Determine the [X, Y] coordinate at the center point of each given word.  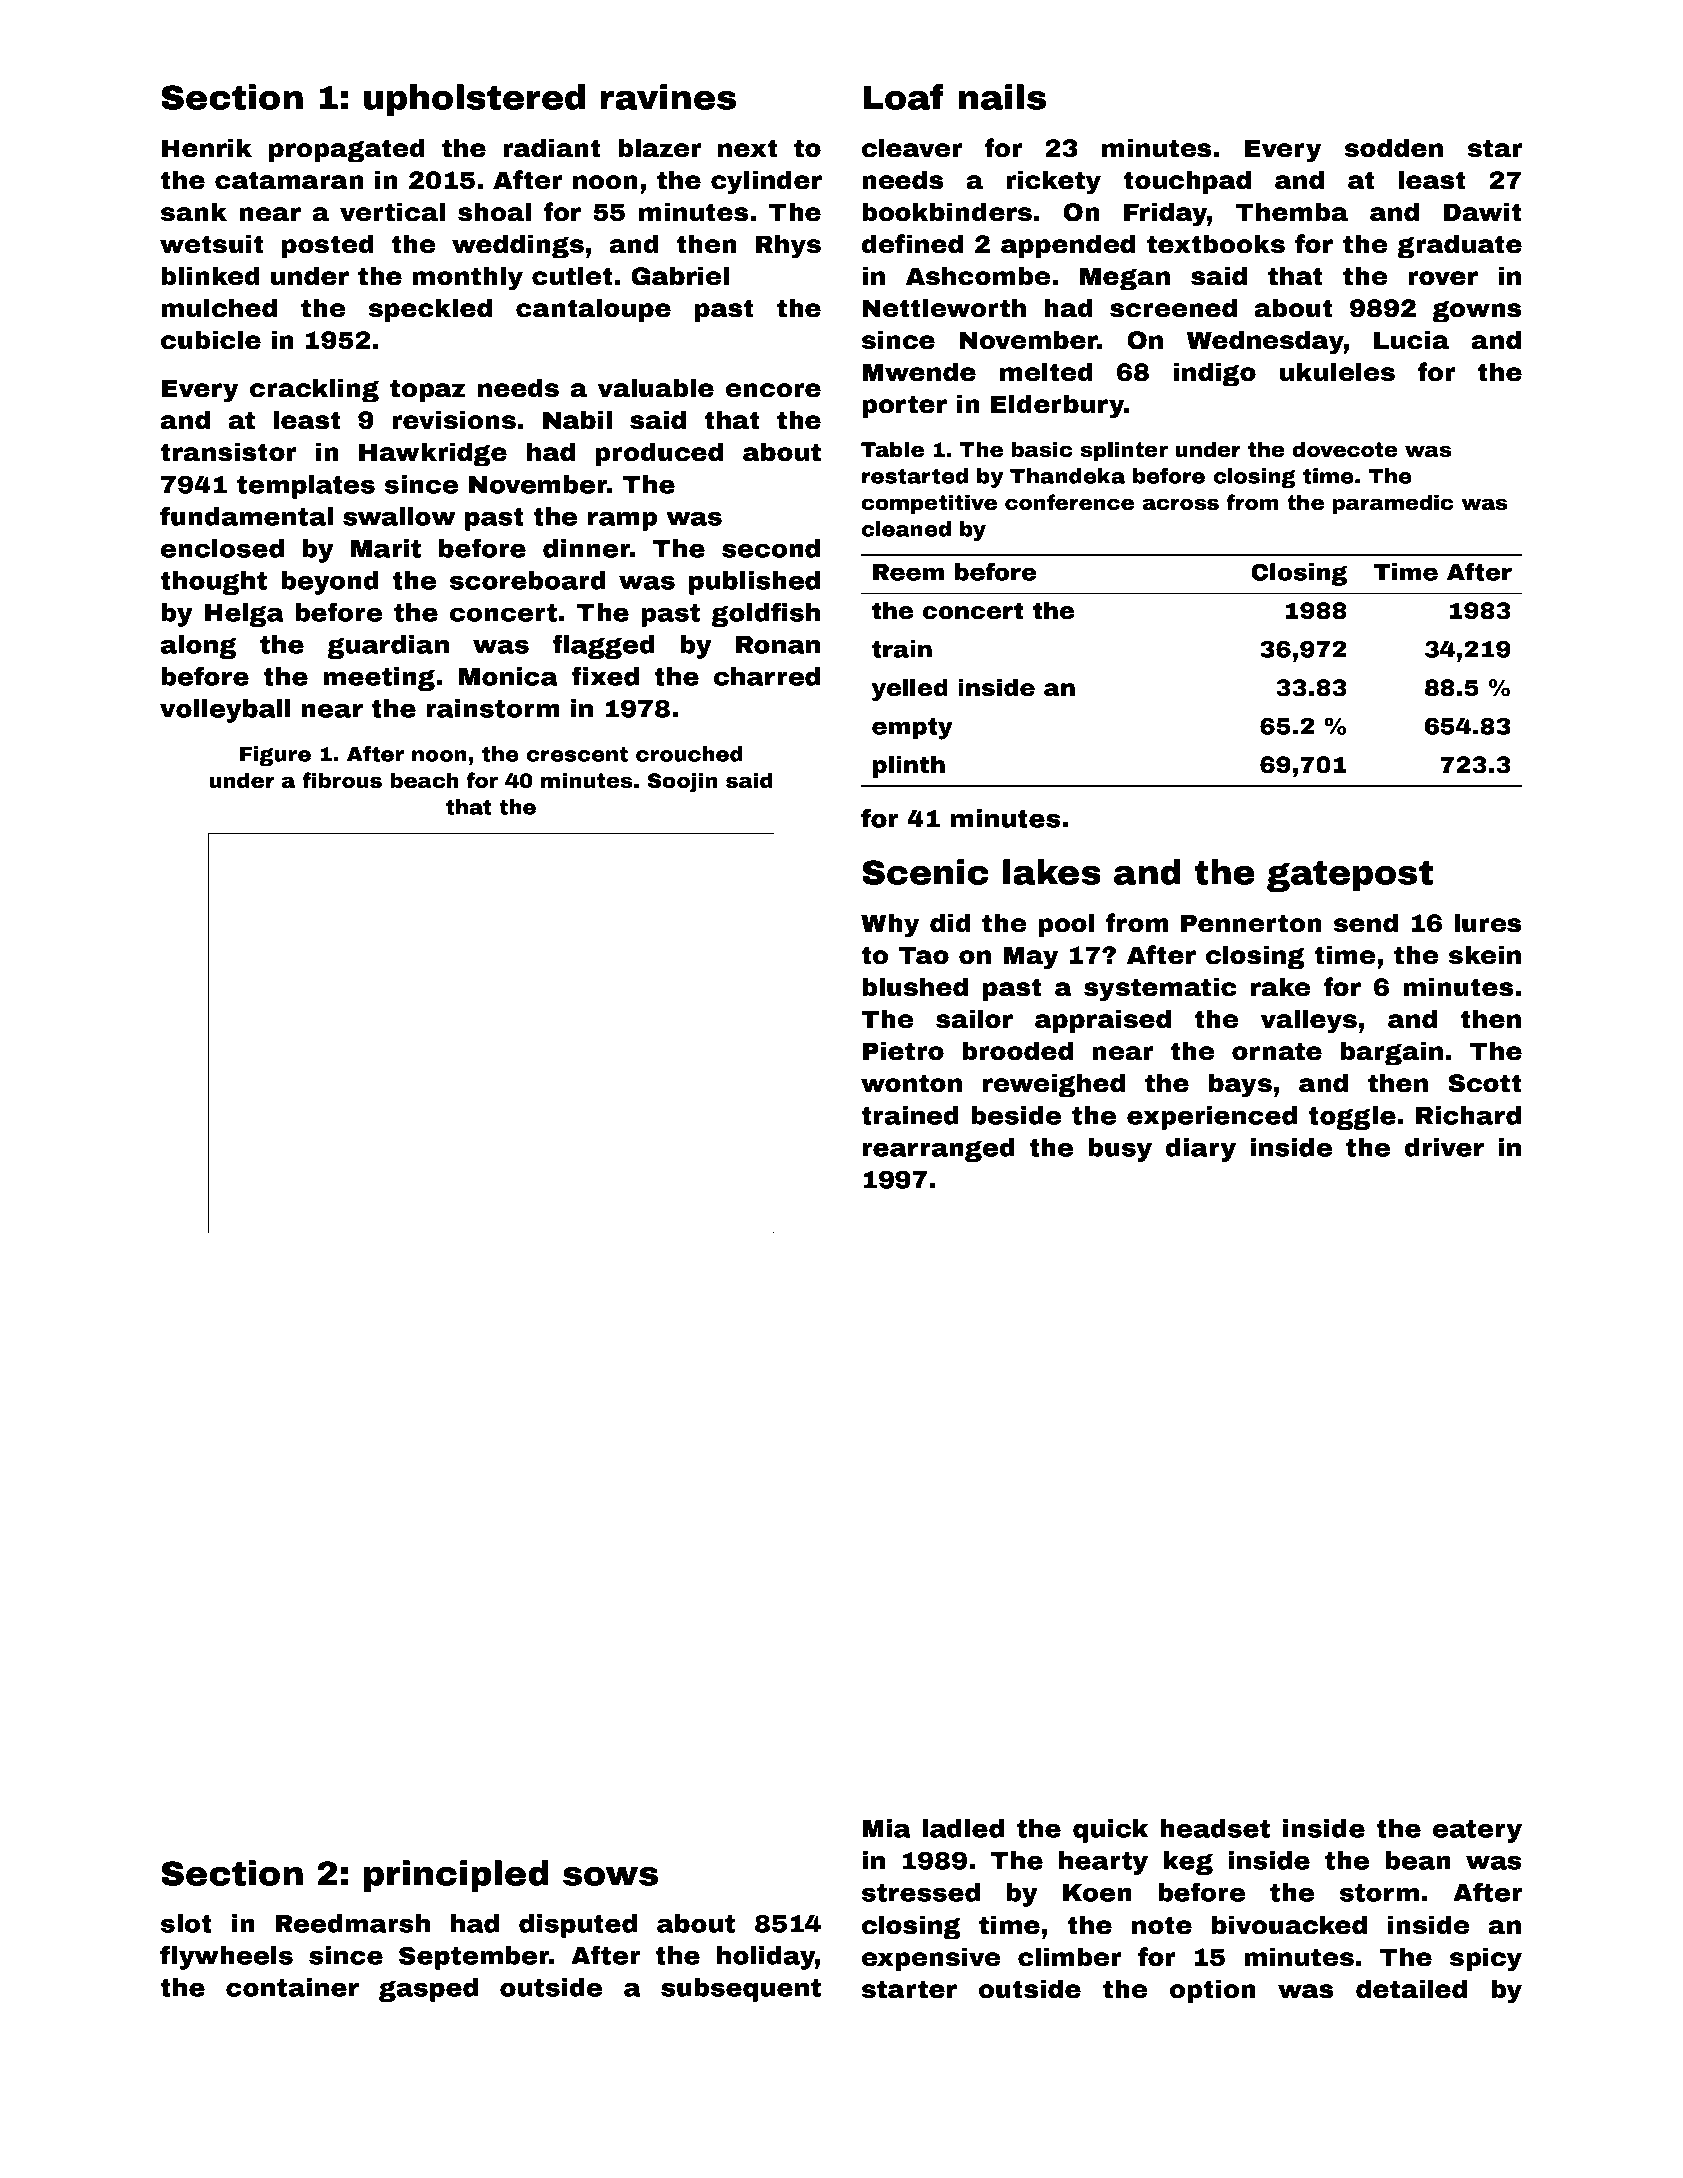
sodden [1394, 148]
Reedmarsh [353, 1923]
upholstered [474, 100]
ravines [668, 97]
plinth [909, 766]
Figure [275, 756]
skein [1485, 955]
